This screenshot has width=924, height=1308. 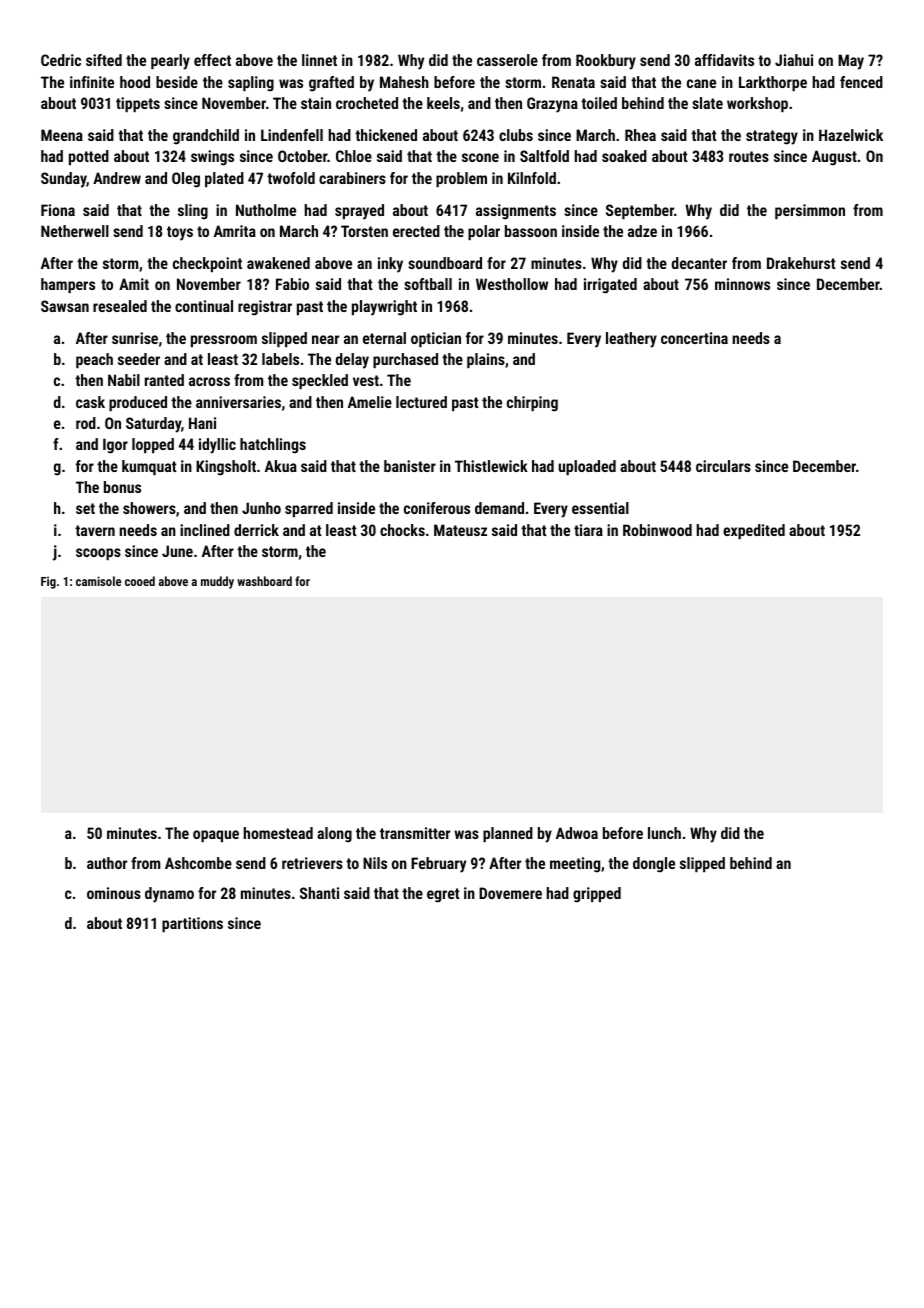 What do you see at coordinates (170, 62) in the screenshot?
I see `pearly` at bounding box center [170, 62].
